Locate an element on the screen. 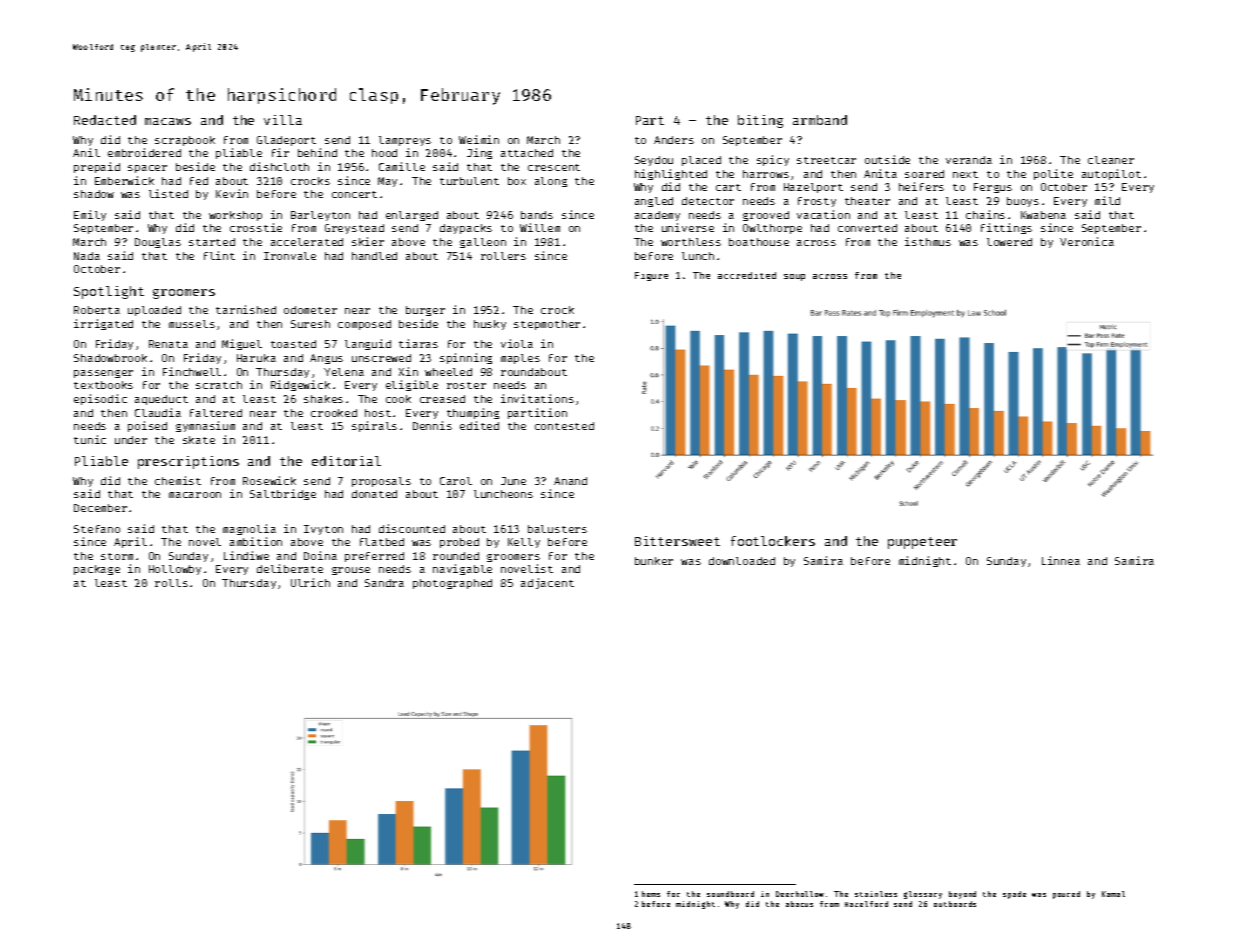 The image size is (1233, 952). puppeteer is located at coordinates (922, 543).
